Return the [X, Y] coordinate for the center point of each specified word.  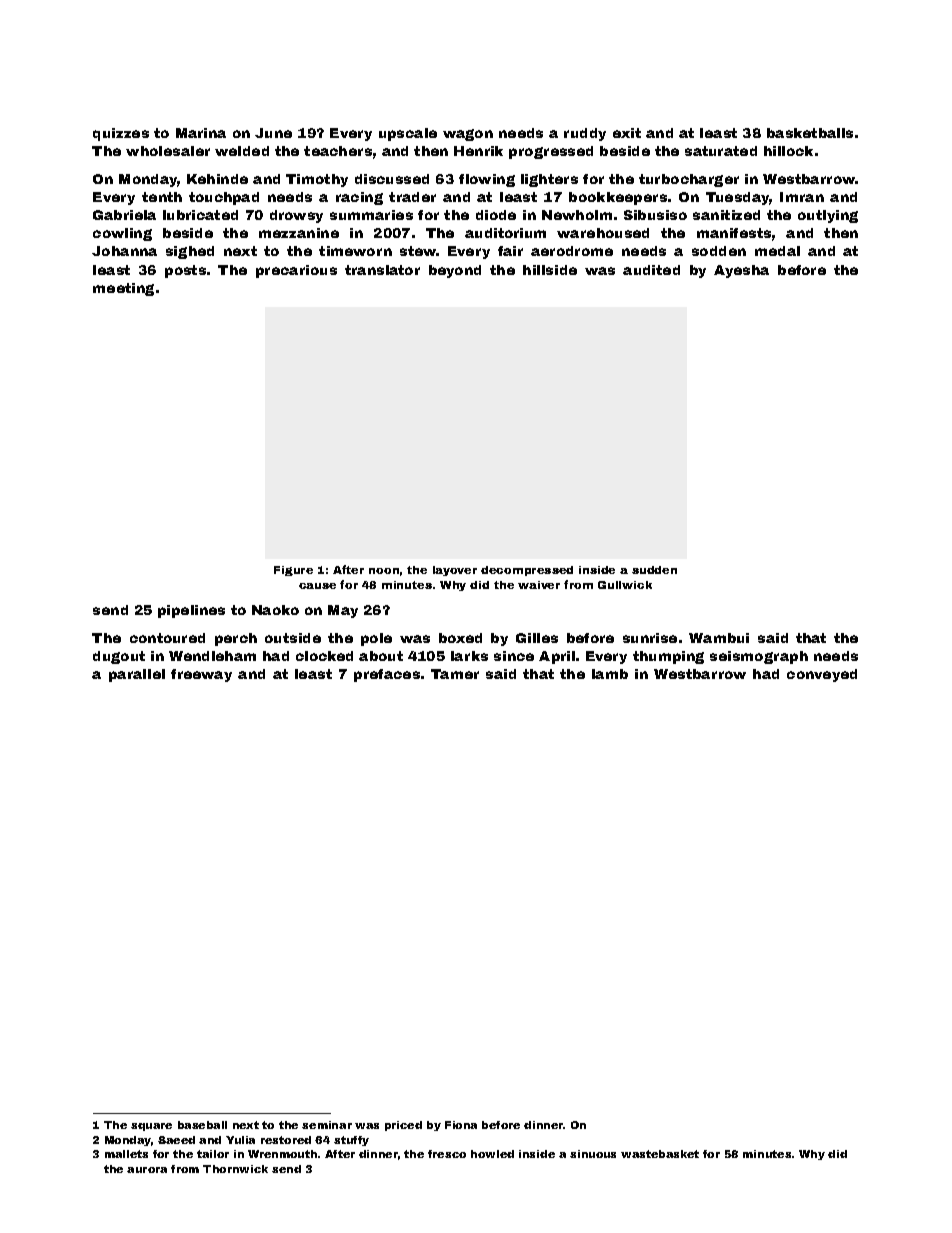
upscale [408, 134]
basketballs [810, 133]
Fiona [461, 1125]
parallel [137, 675]
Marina [201, 133]
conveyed [822, 675]
